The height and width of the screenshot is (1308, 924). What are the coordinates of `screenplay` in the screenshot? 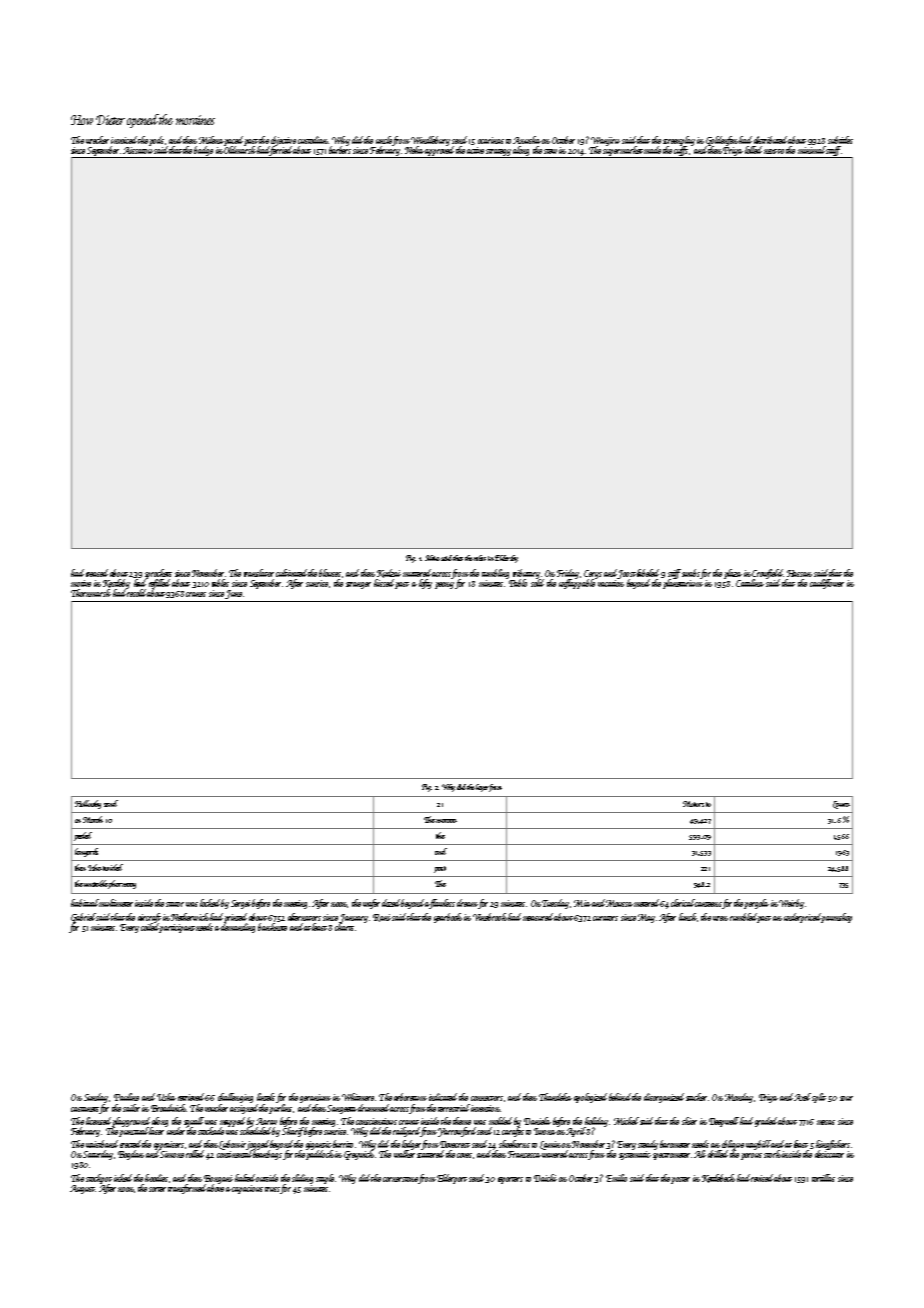 It's located at (679, 141).
